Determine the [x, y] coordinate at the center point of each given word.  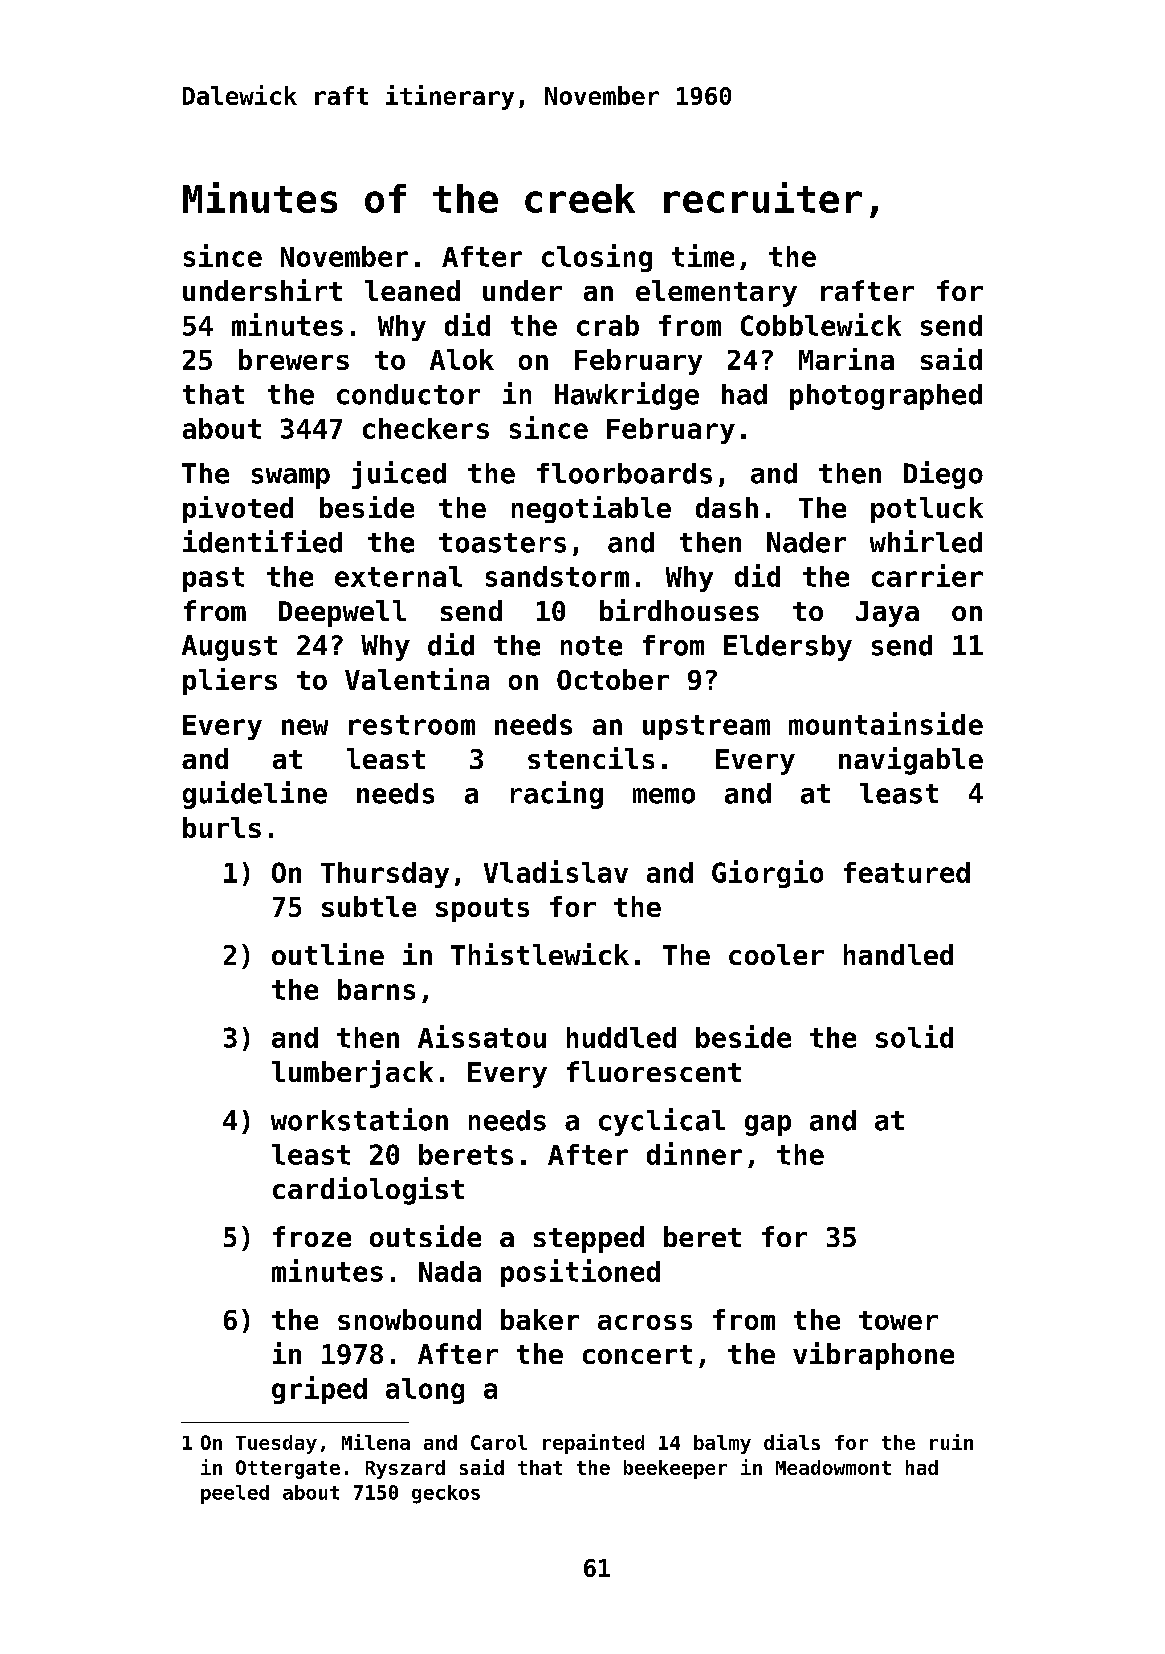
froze [312, 1236]
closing [597, 258]
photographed [886, 397]
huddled [621, 1037]
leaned [412, 290]
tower [898, 1320]
